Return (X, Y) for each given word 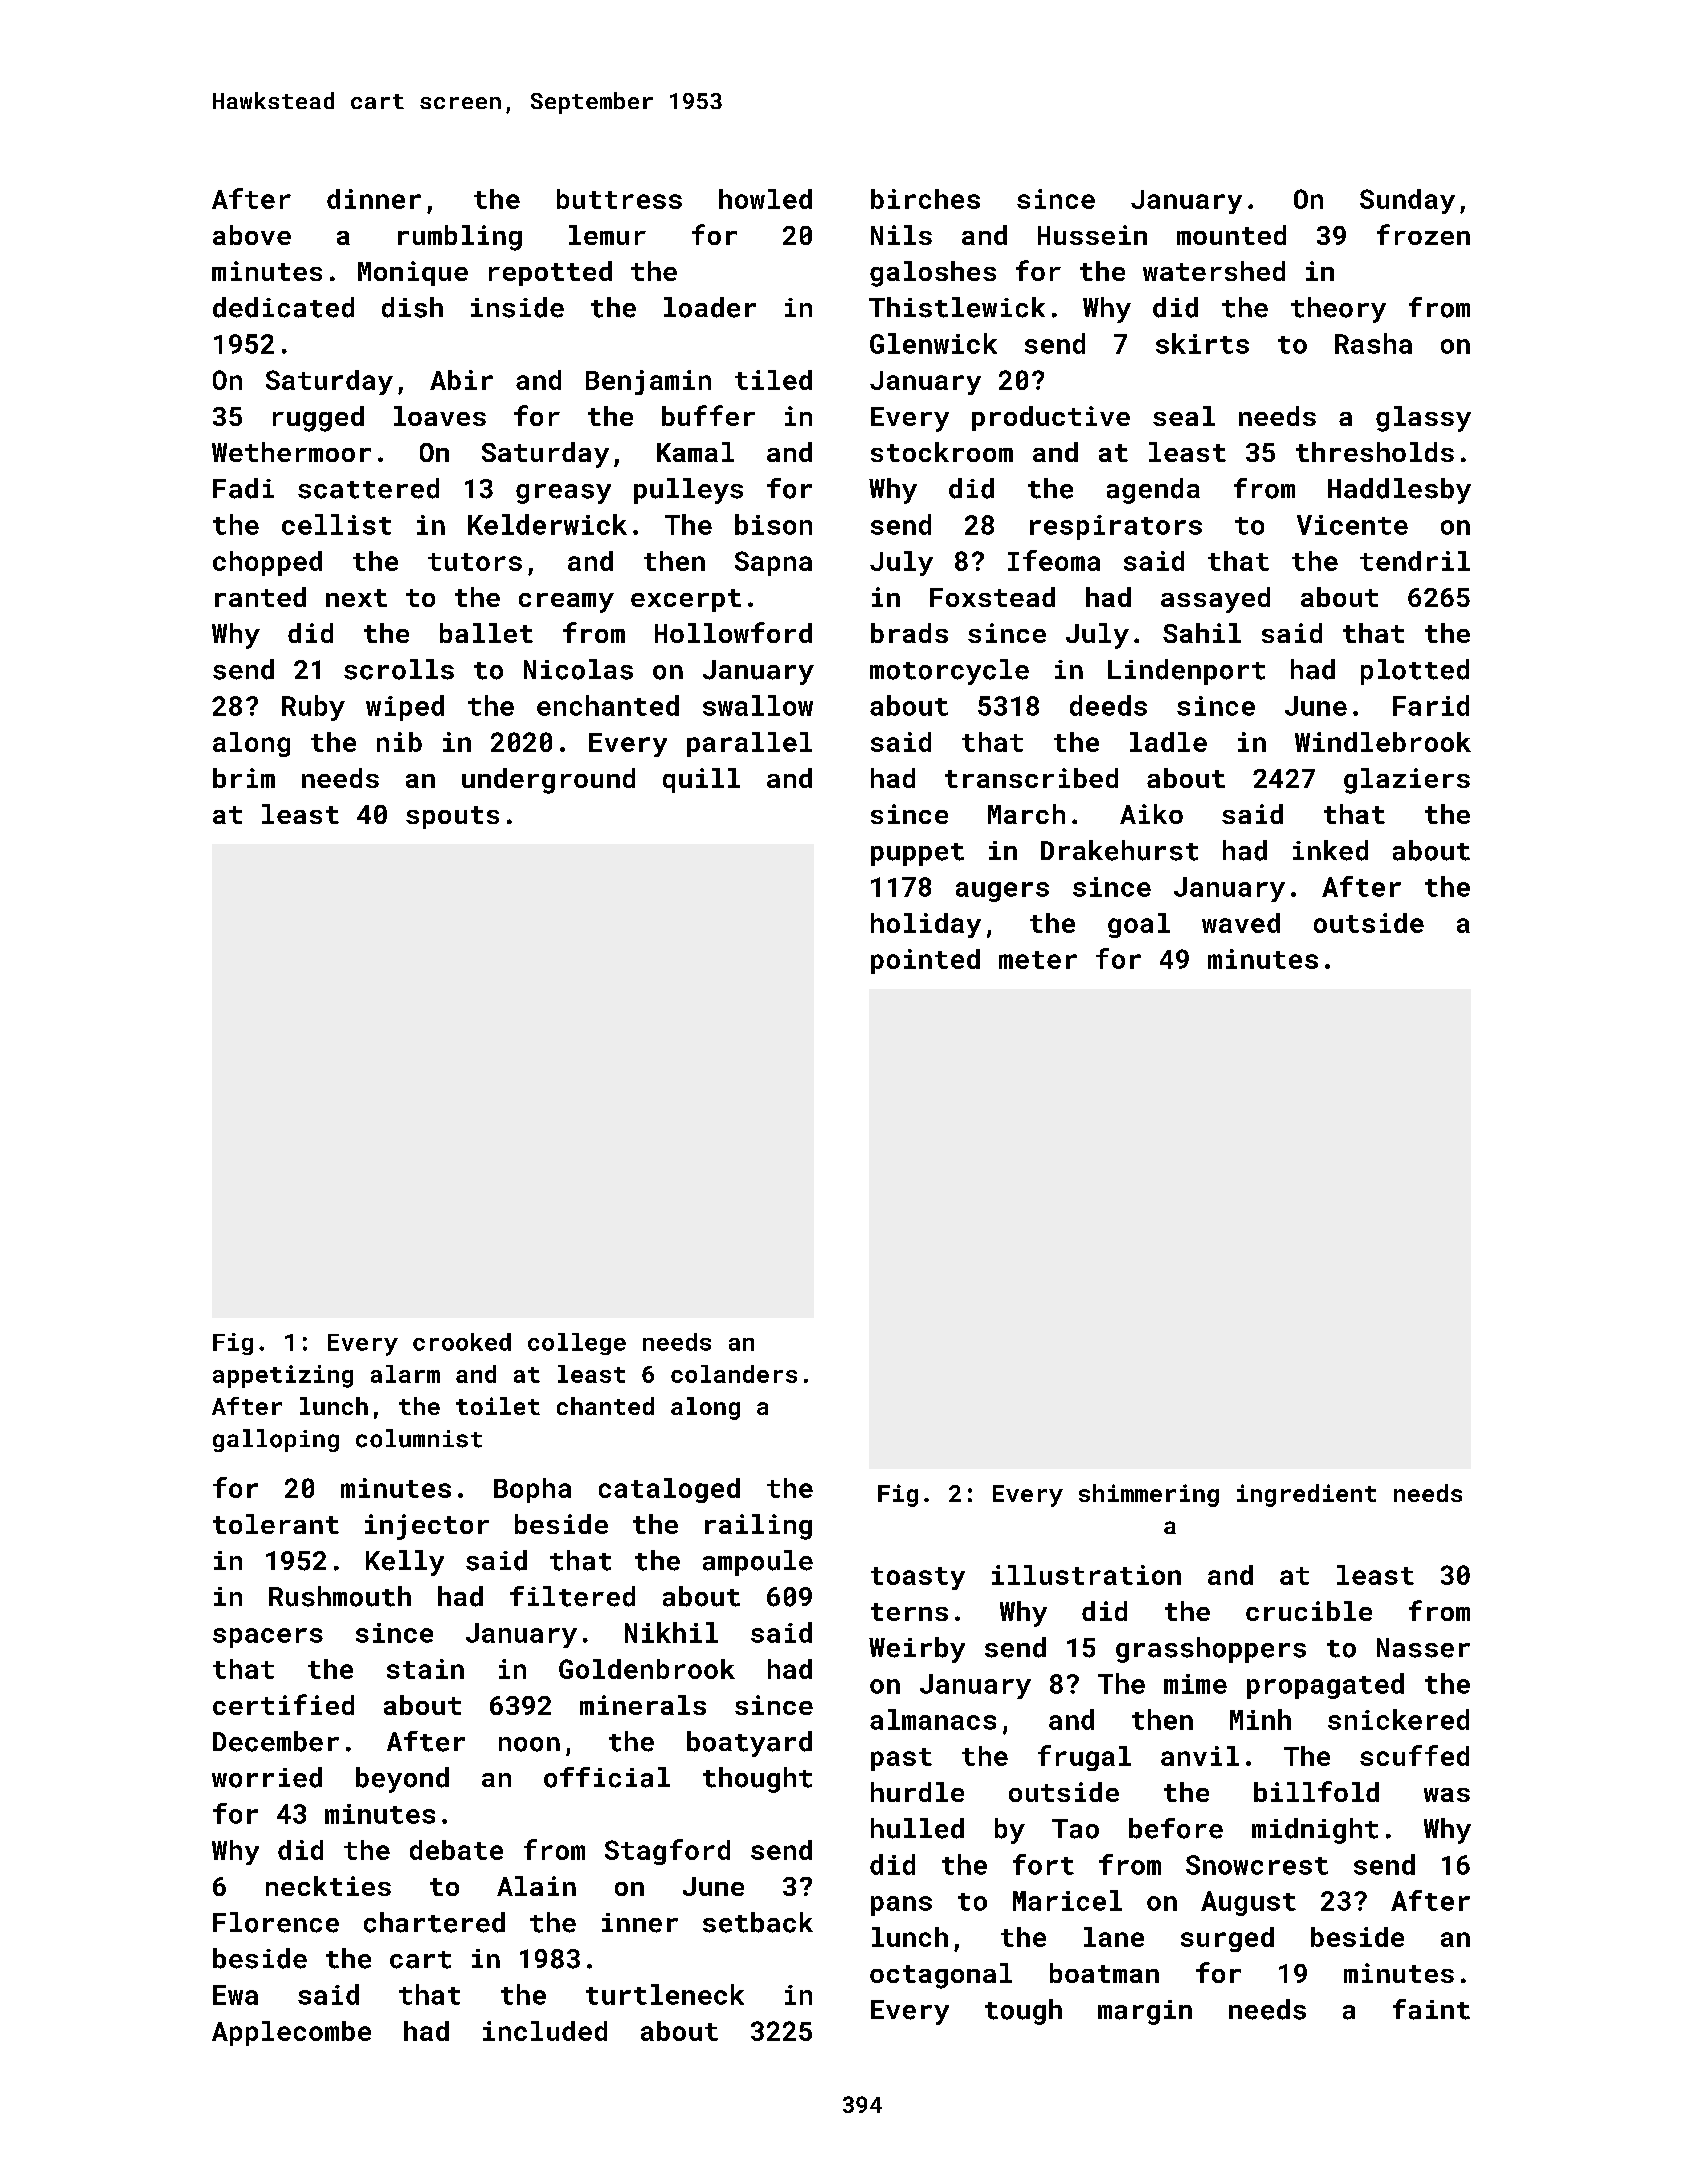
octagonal (941, 1976)
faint (1431, 2009)
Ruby (313, 708)
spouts (452, 817)
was (1447, 1795)
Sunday (1407, 201)
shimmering (1149, 1495)
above (252, 235)
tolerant (276, 1524)
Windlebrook (1383, 742)
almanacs (933, 1719)
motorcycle (949, 672)
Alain (536, 1886)
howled (765, 199)
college (577, 1344)
